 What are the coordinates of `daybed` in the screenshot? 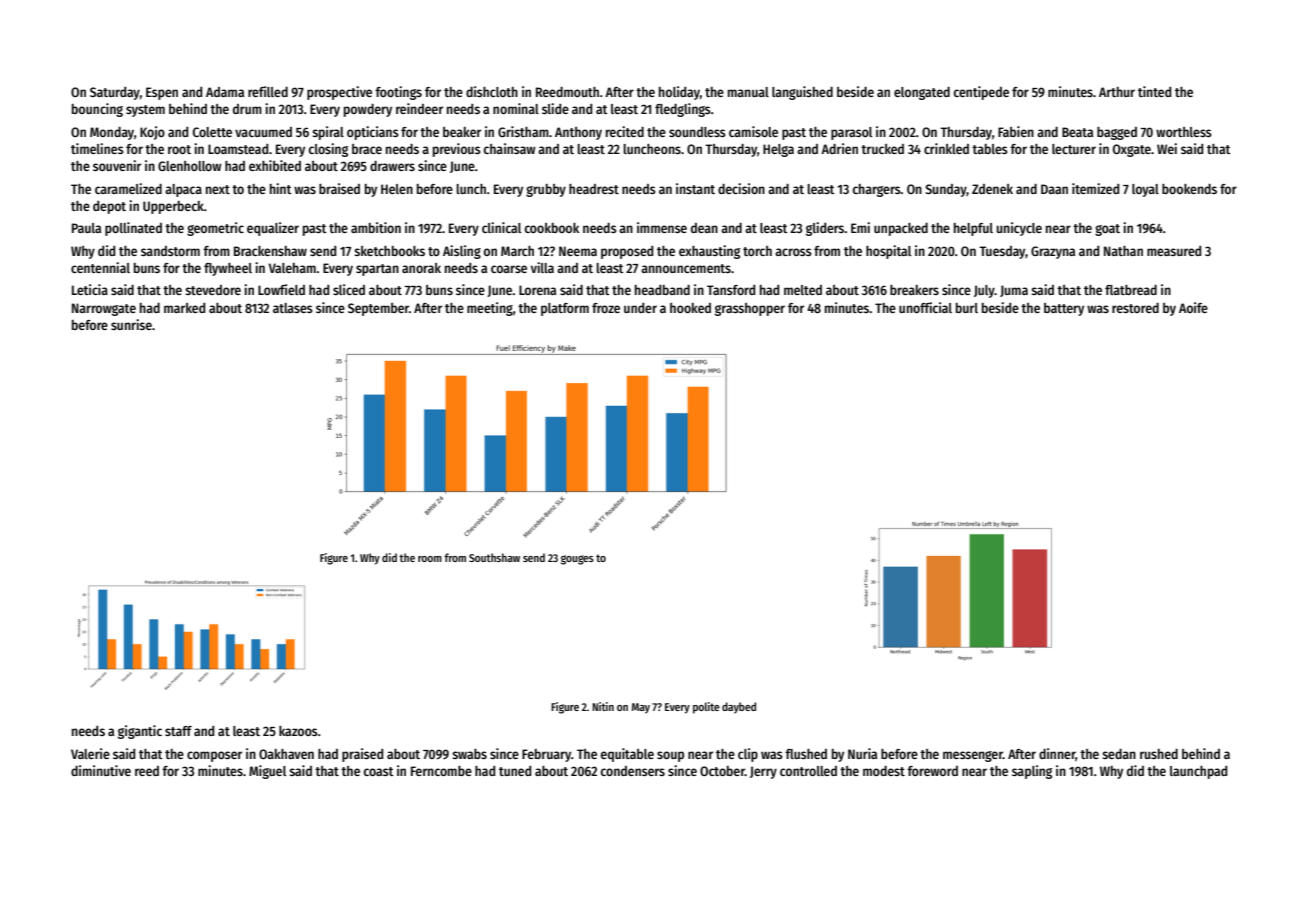 It's located at (739, 708).
